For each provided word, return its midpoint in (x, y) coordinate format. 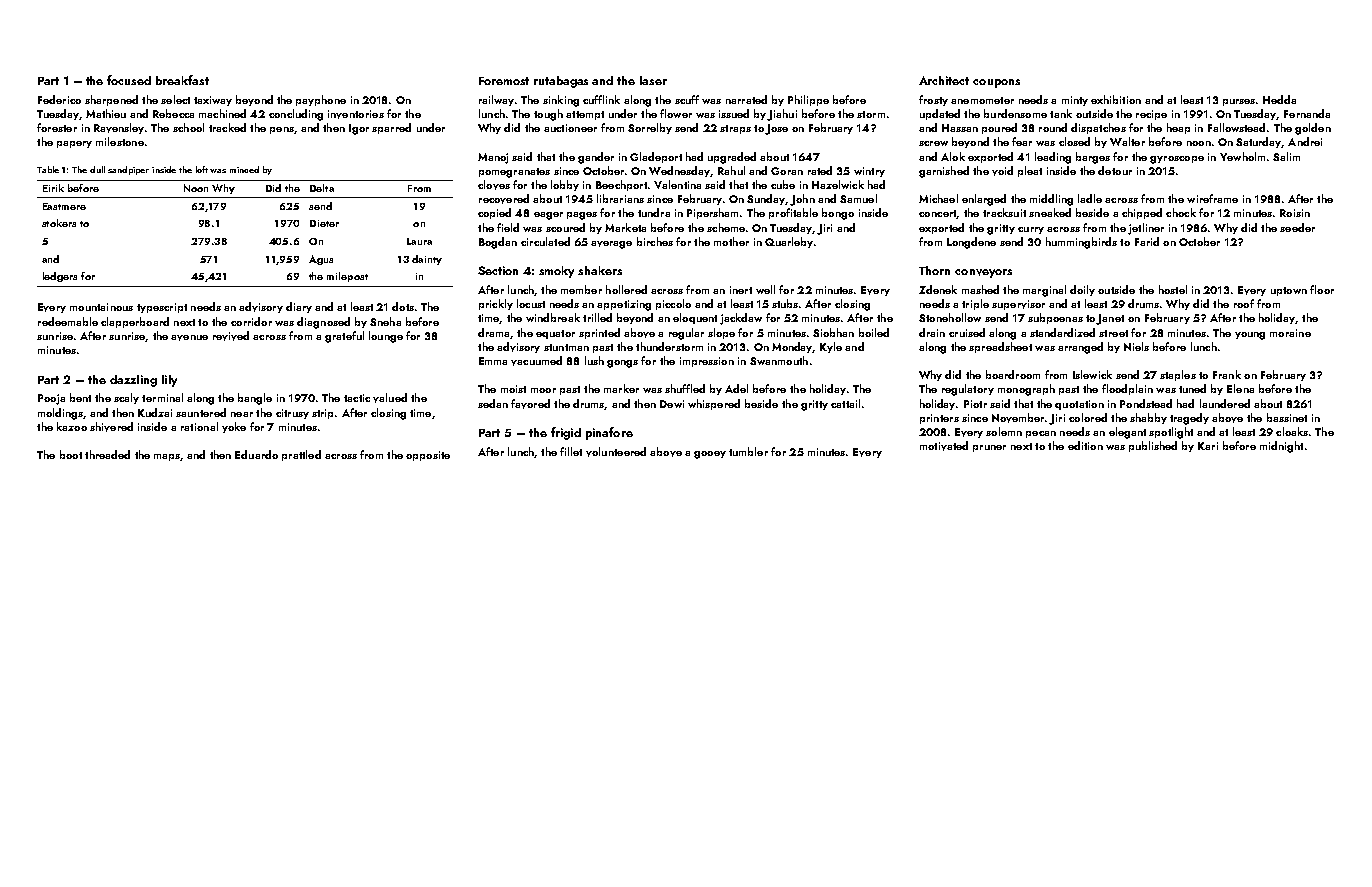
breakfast (182, 80)
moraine (1290, 333)
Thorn (934, 270)
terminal (162, 397)
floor (1322, 289)
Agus (321, 260)
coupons (996, 83)
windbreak (553, 317)
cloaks (1292, 431)
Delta (322, 188)
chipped (1142, 213)
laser (653, 80)
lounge (386, 337)
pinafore (609, 433)
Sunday (766, 199)
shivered (111, 427)
